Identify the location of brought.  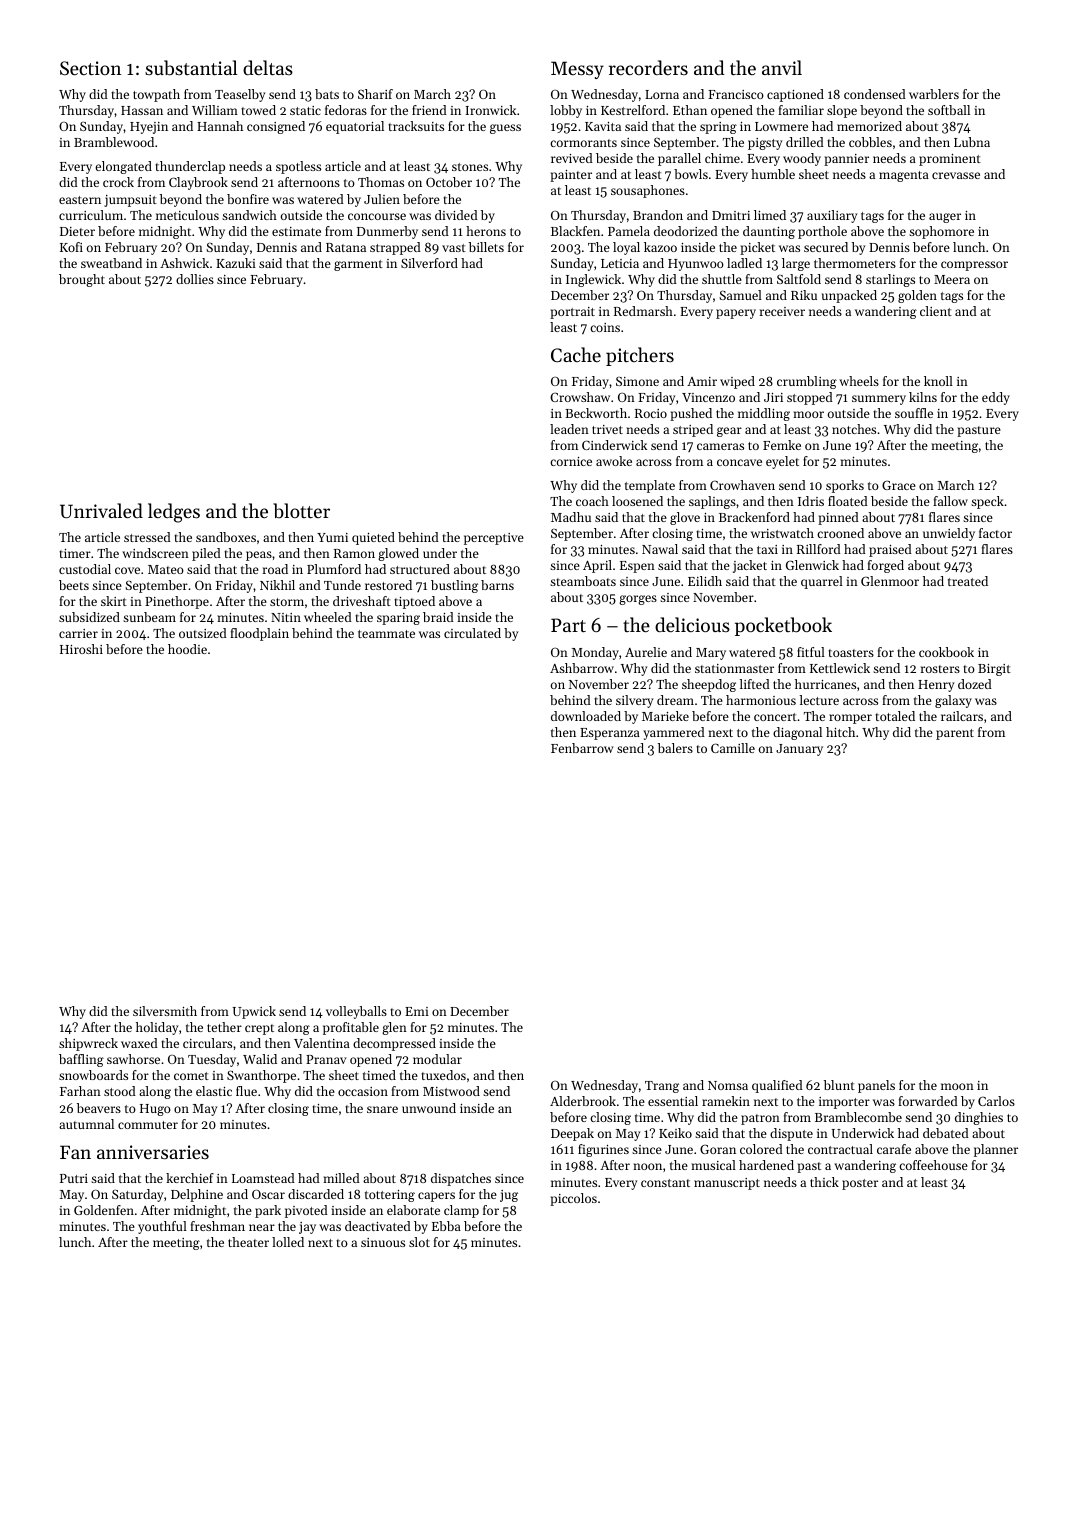
(82, 280).
